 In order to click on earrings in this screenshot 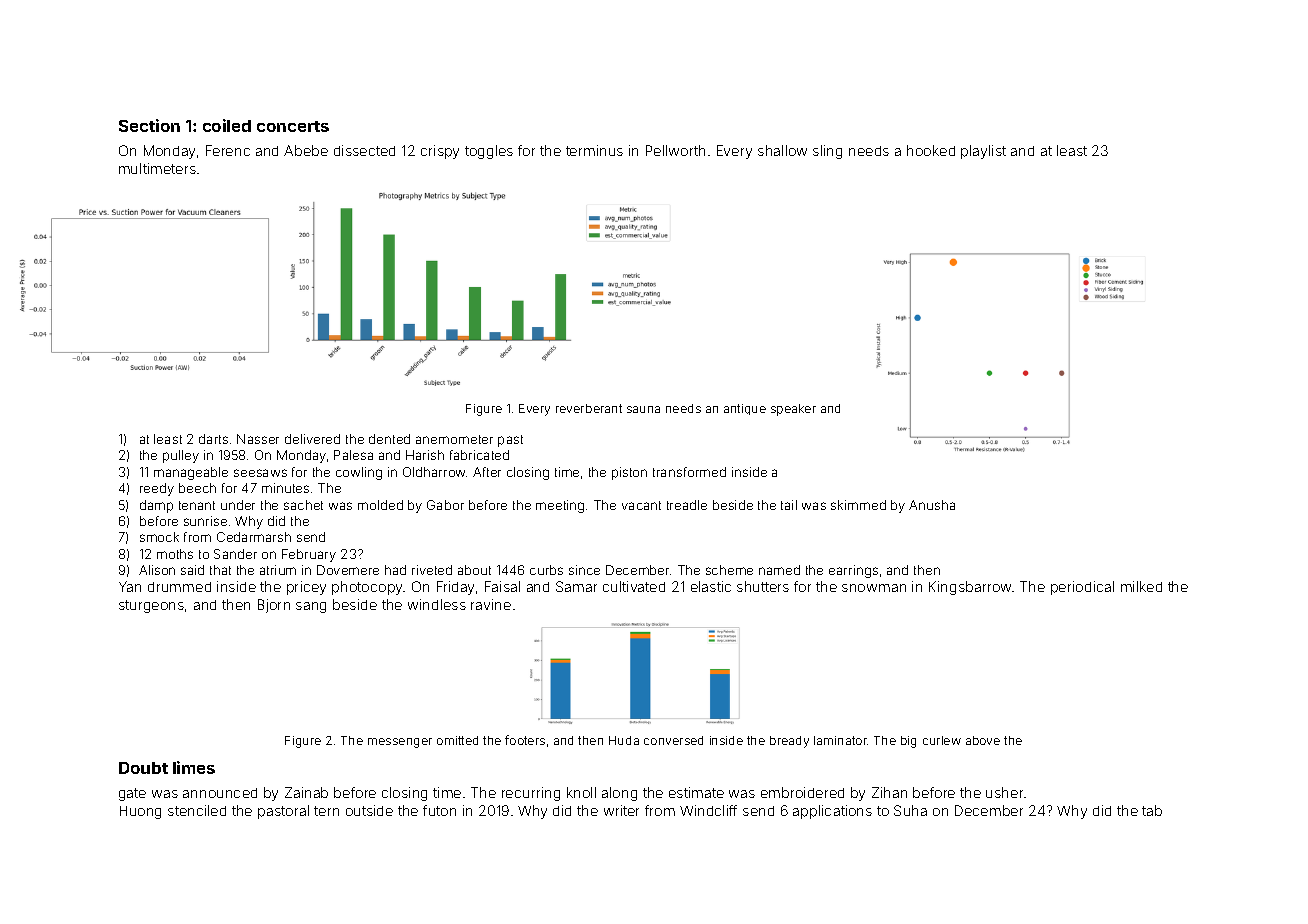, I will do `click(853, 571)`.
